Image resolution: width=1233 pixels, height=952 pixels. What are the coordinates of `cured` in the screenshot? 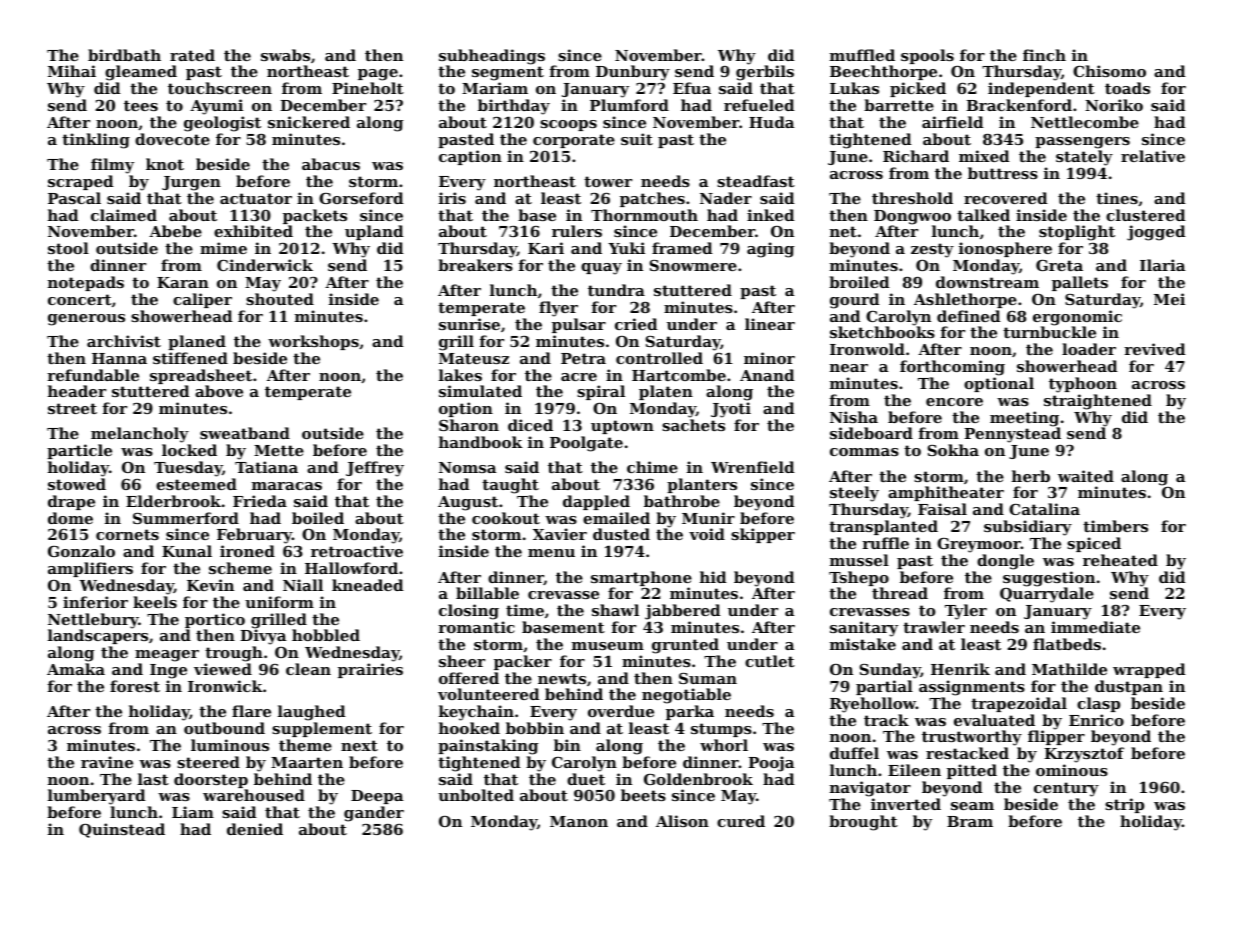 It's located at (741, 821).
